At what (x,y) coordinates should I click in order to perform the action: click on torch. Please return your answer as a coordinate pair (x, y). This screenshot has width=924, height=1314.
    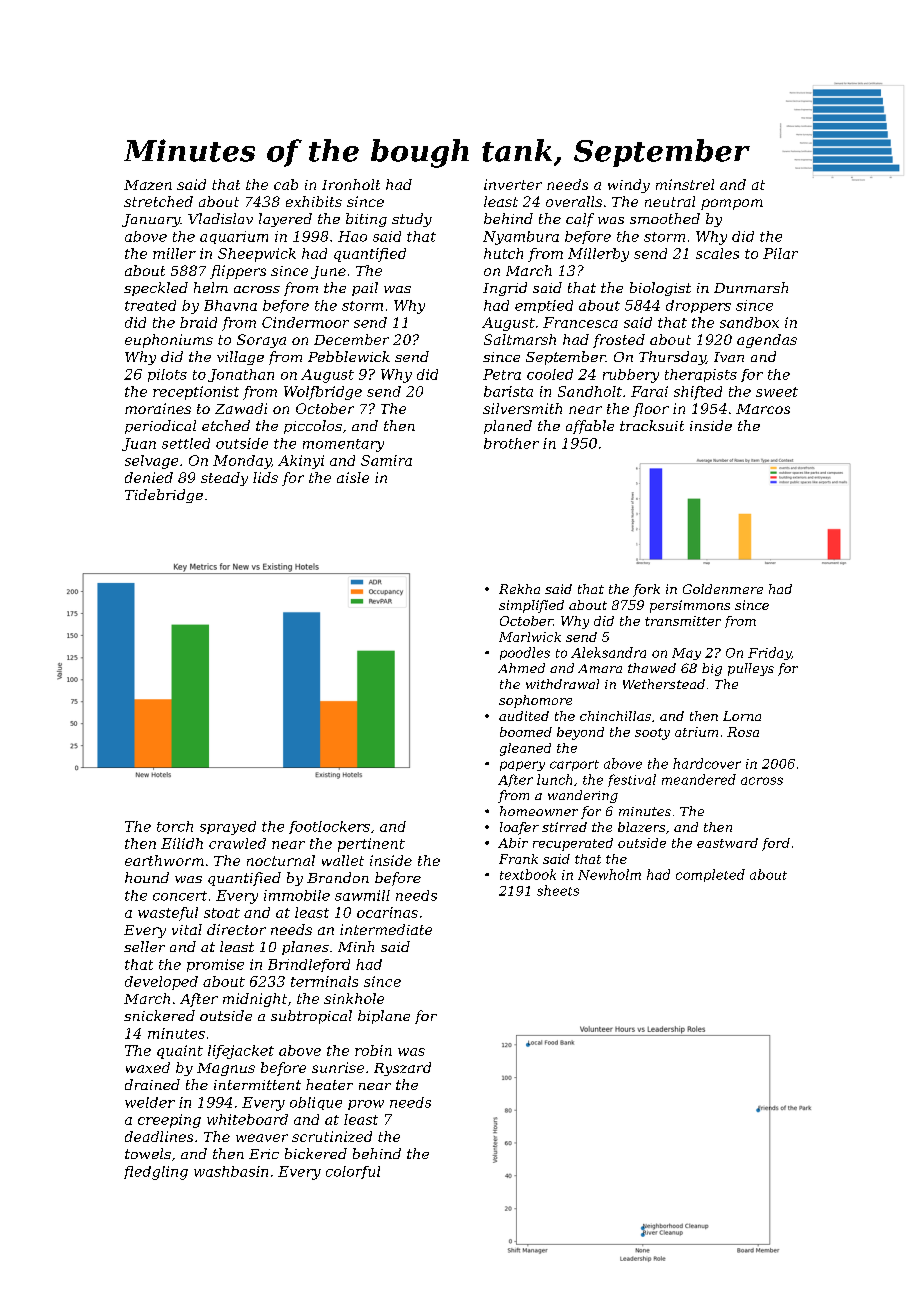
    Looking at the image, I should click on (175, 826).
